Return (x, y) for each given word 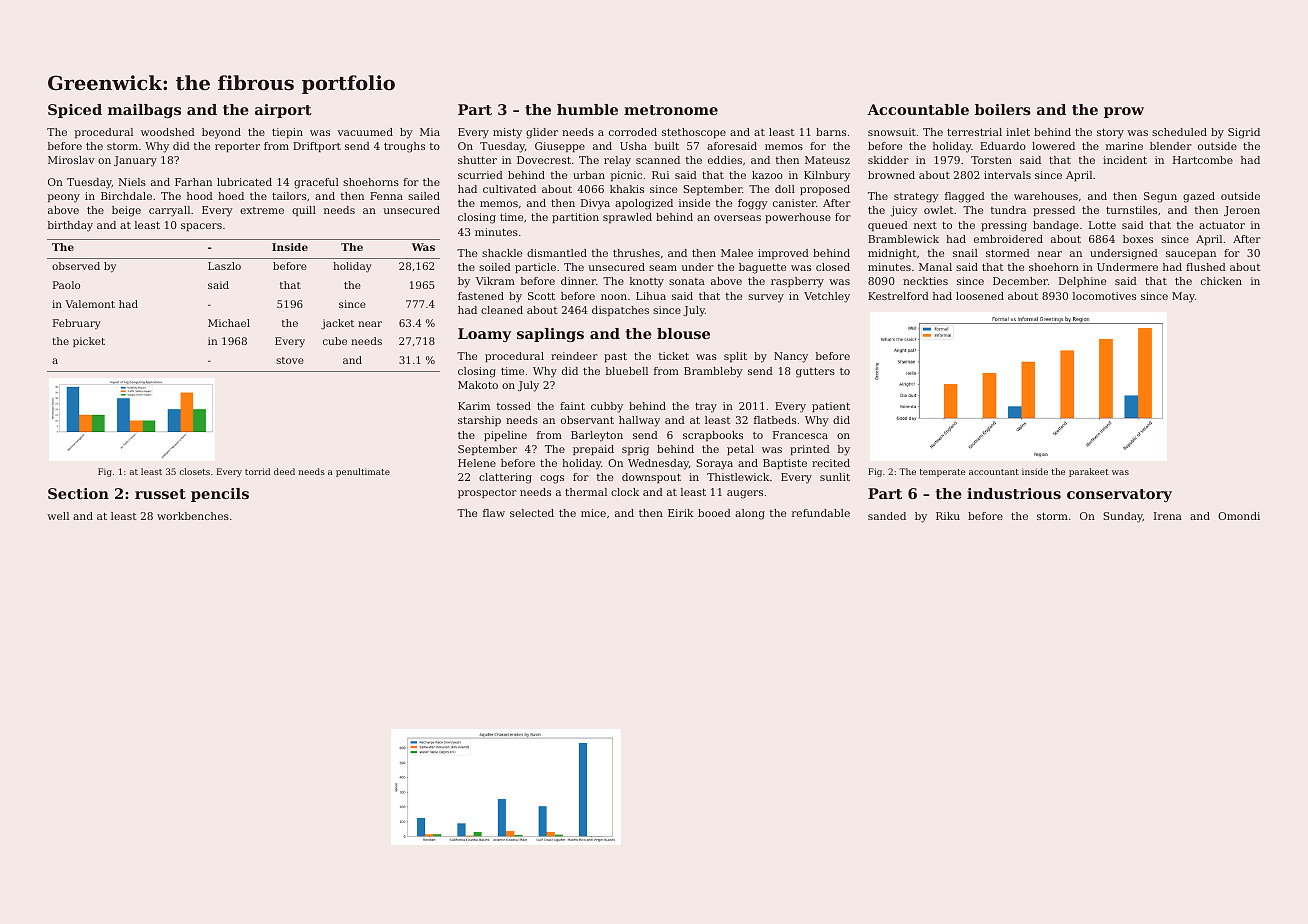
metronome (671, 110)
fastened (481, 296)
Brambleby (713, 372)
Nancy (791, 357)
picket (89, 342)
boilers (1003, 109)
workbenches (193, 516)
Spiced (75, 111)
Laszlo (224, 266)
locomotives (1104, 296)
